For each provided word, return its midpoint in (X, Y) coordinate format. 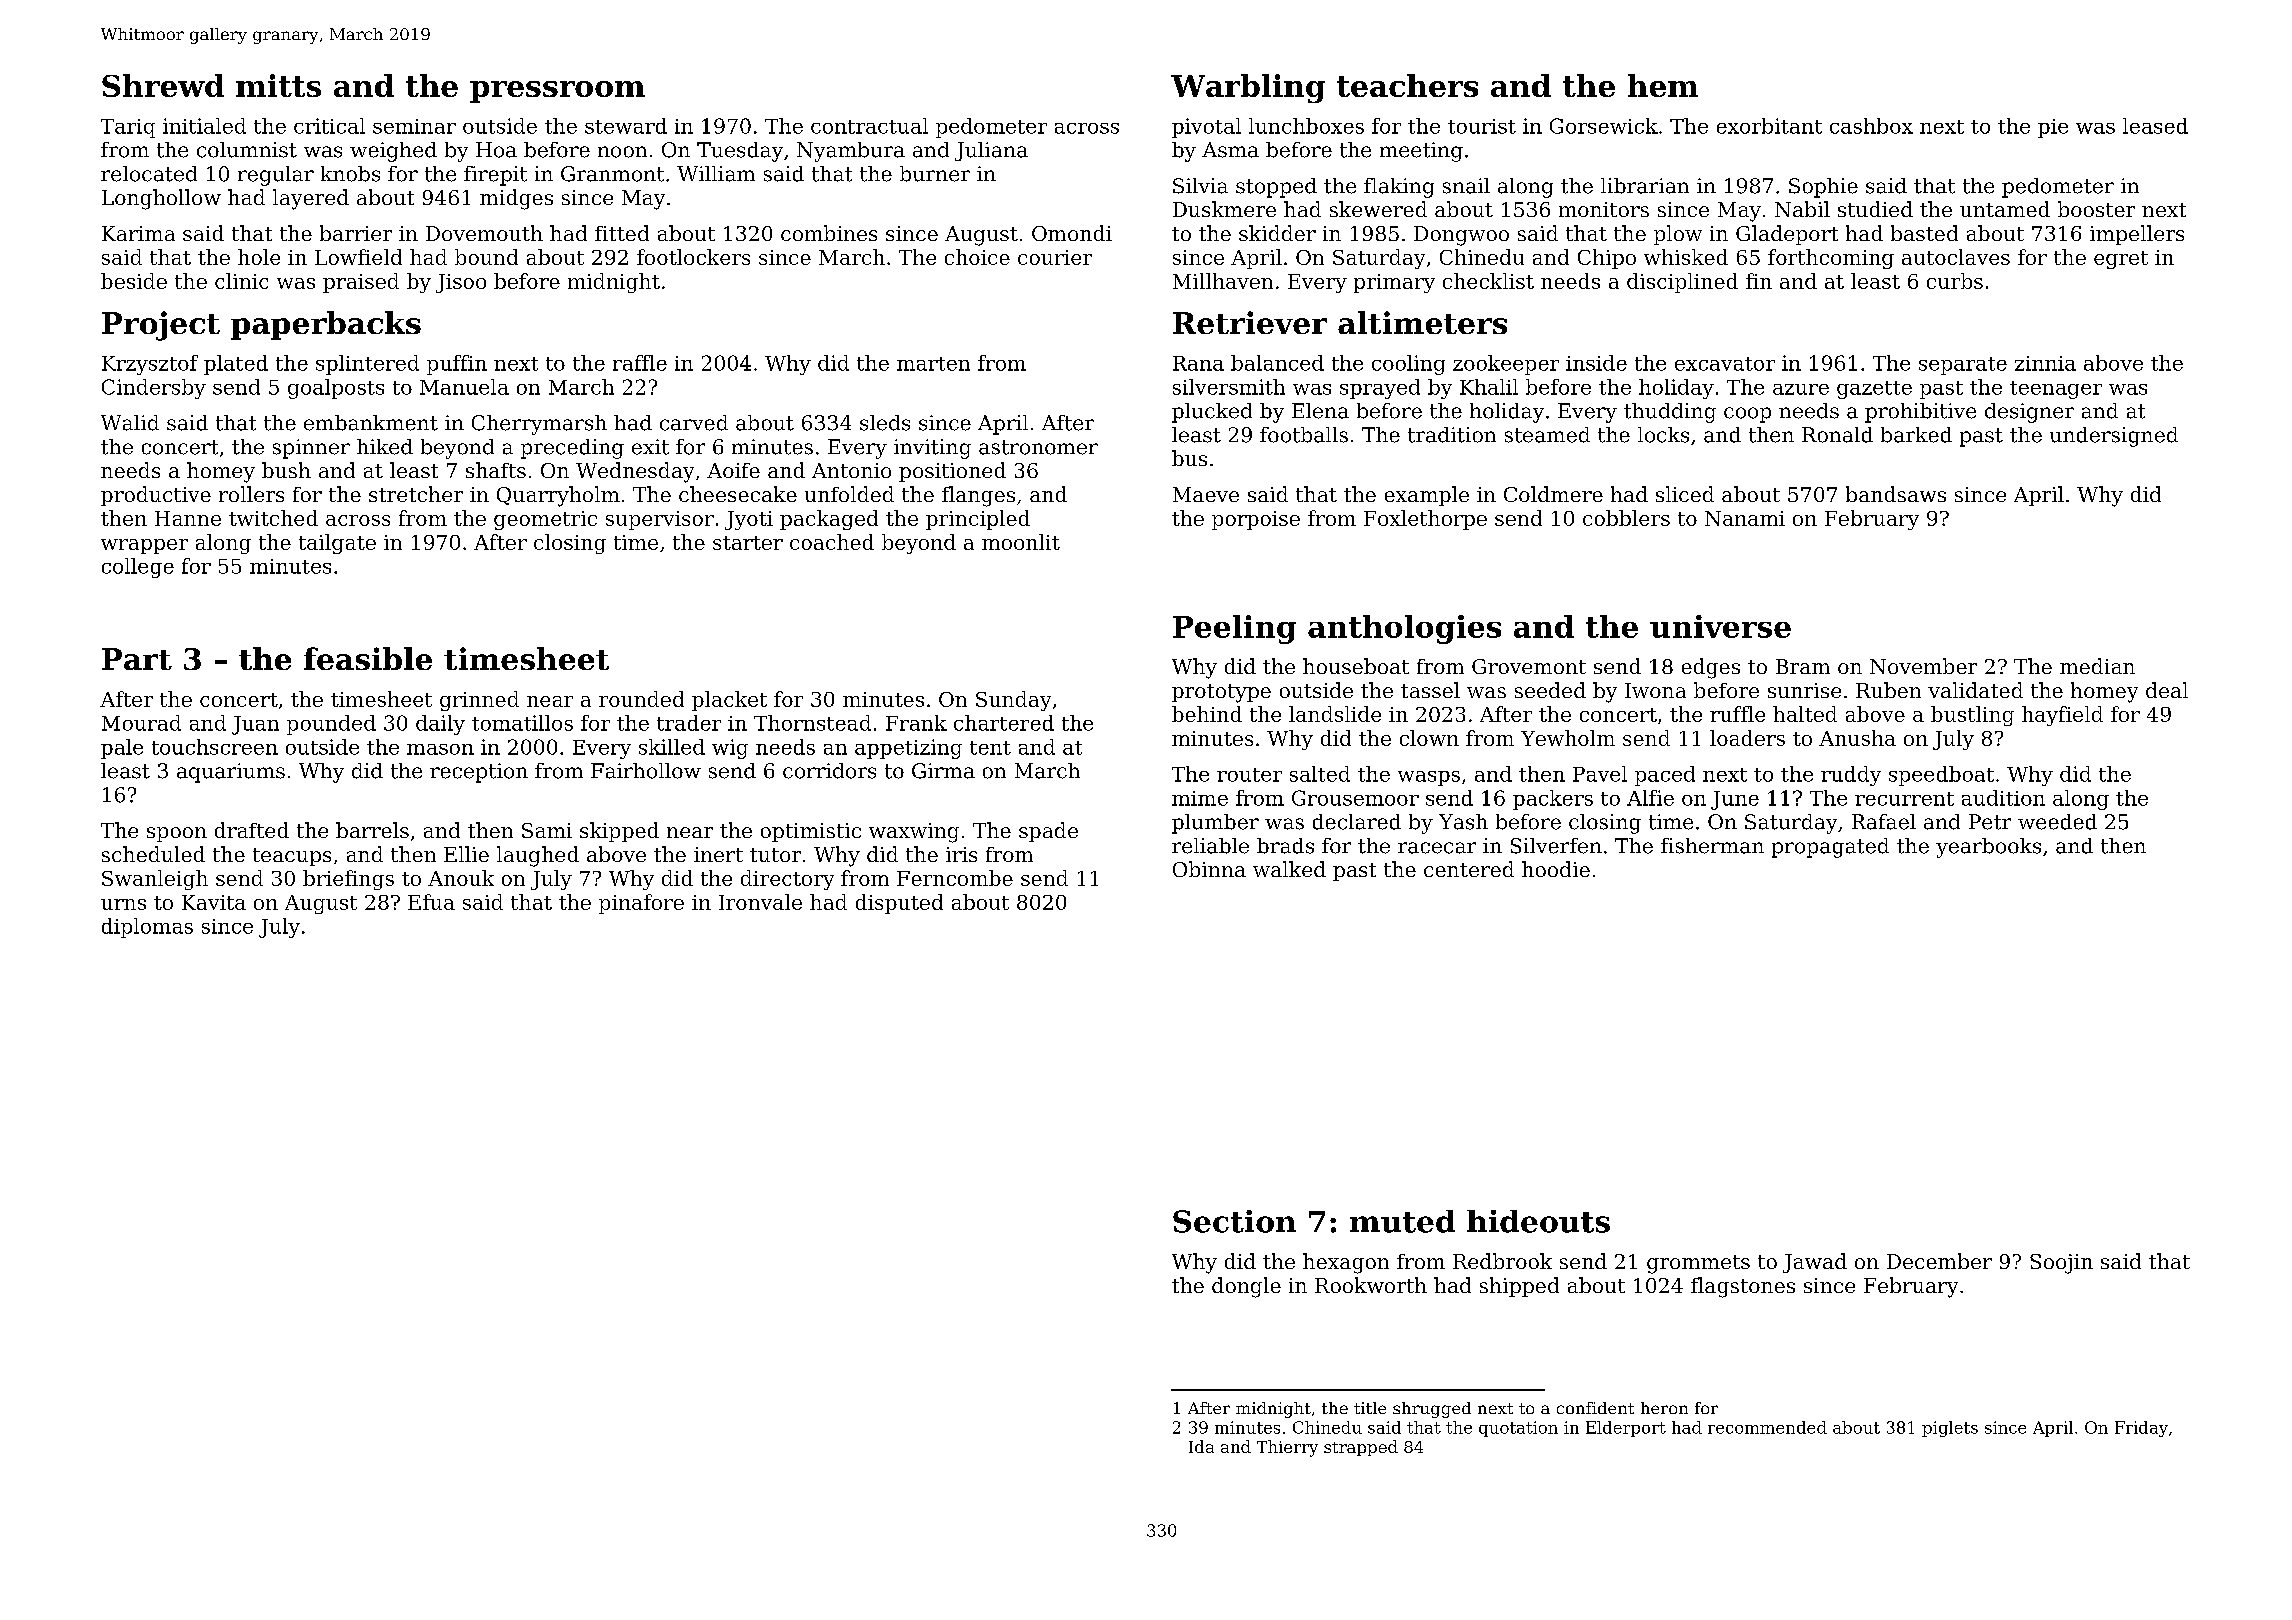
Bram (1803, 666)
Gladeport (1787, 235)
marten (933, 364)
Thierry (1287, 1448)
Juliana (991, 151)
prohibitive (1920, 413)
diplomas (147, 928)
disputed (899, 904)
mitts (278, 85)
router (1249, 775)
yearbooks (1988, 848)
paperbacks (326, 325)
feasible (368, 658)
